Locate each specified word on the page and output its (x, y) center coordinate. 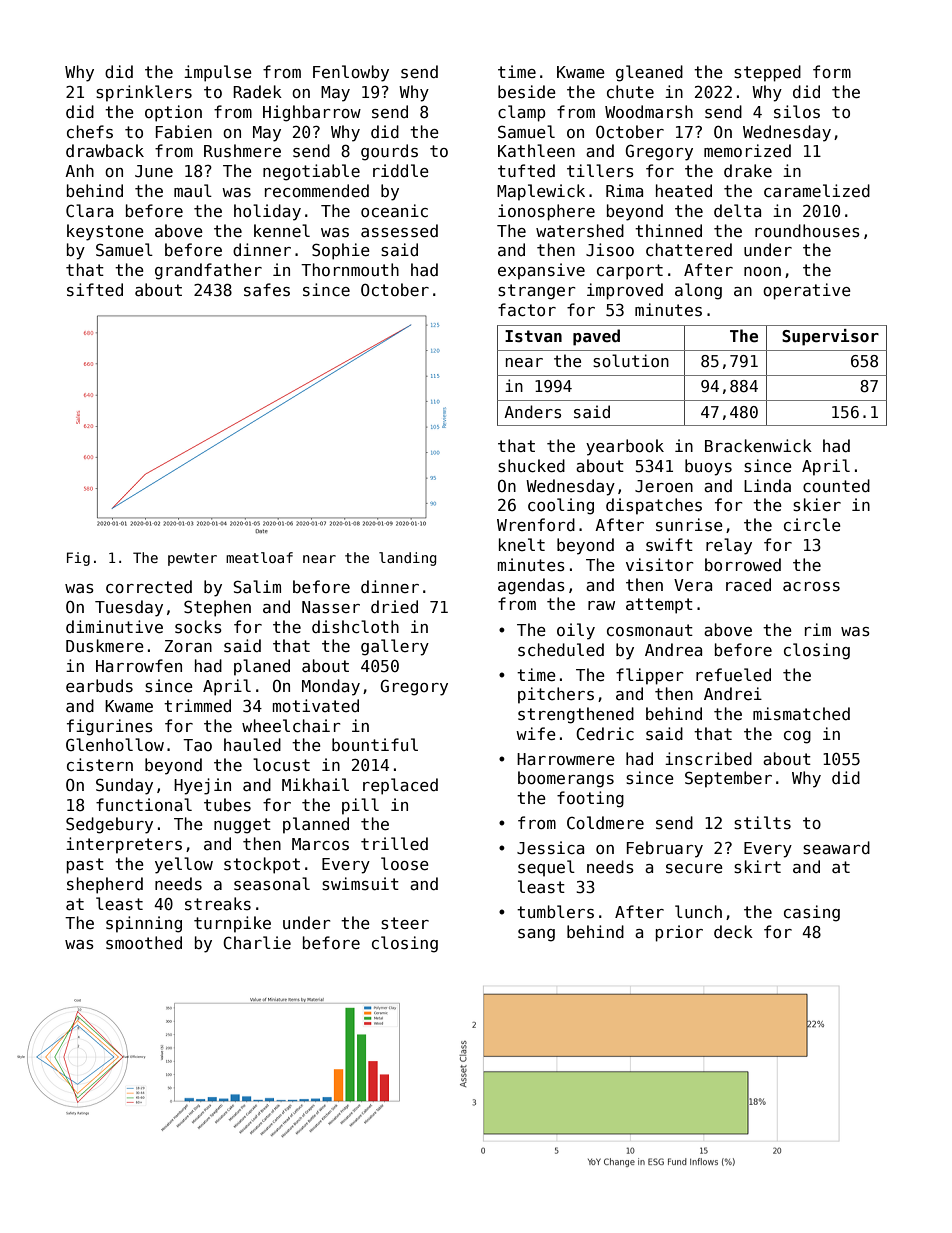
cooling (561, 506)
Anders (532, 412)
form (832, 71)
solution (631, 361)
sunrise (689, 525)
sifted (95, 289)
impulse (218, 73)
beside (527, 92)
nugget (242, 826)
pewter (192, 559)
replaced (400, 786)
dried (394, 606)
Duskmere (105, 646)
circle (812, 524)
